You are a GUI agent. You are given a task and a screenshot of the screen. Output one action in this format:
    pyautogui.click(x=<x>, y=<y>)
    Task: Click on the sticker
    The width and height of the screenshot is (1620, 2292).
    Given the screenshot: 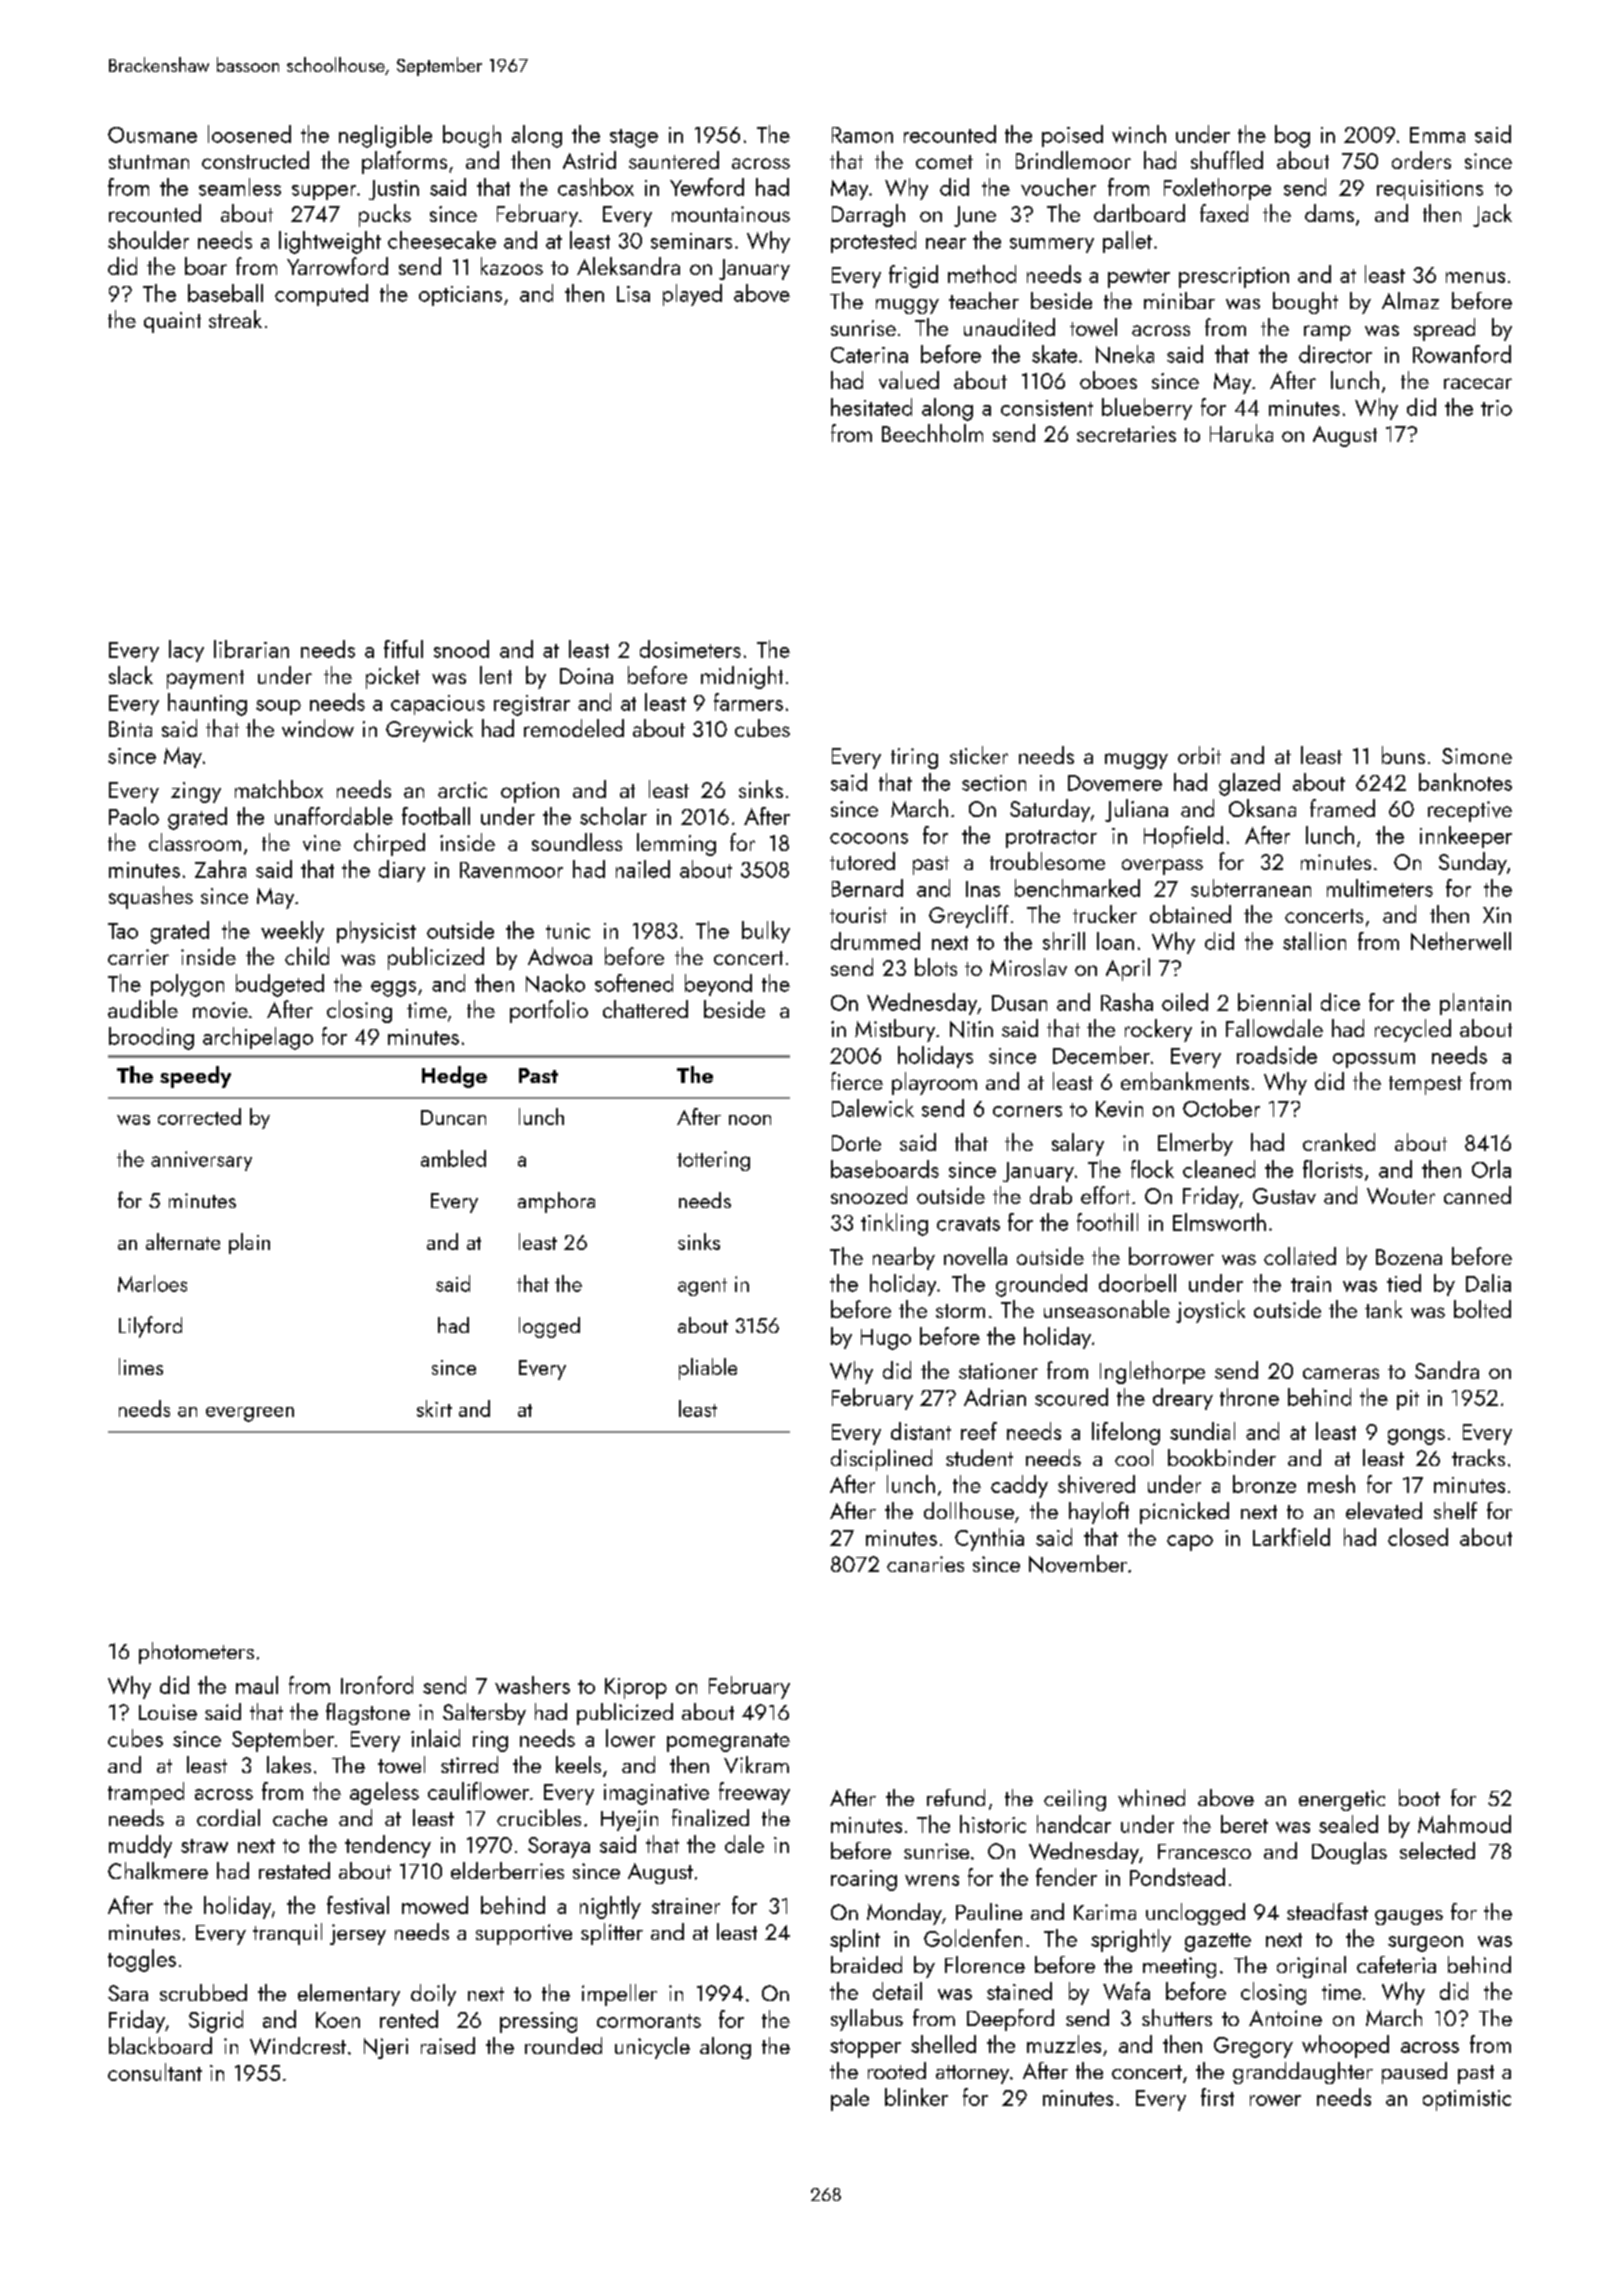 What is the action you would take?
    pyautogui.click(x=979, y=755)
